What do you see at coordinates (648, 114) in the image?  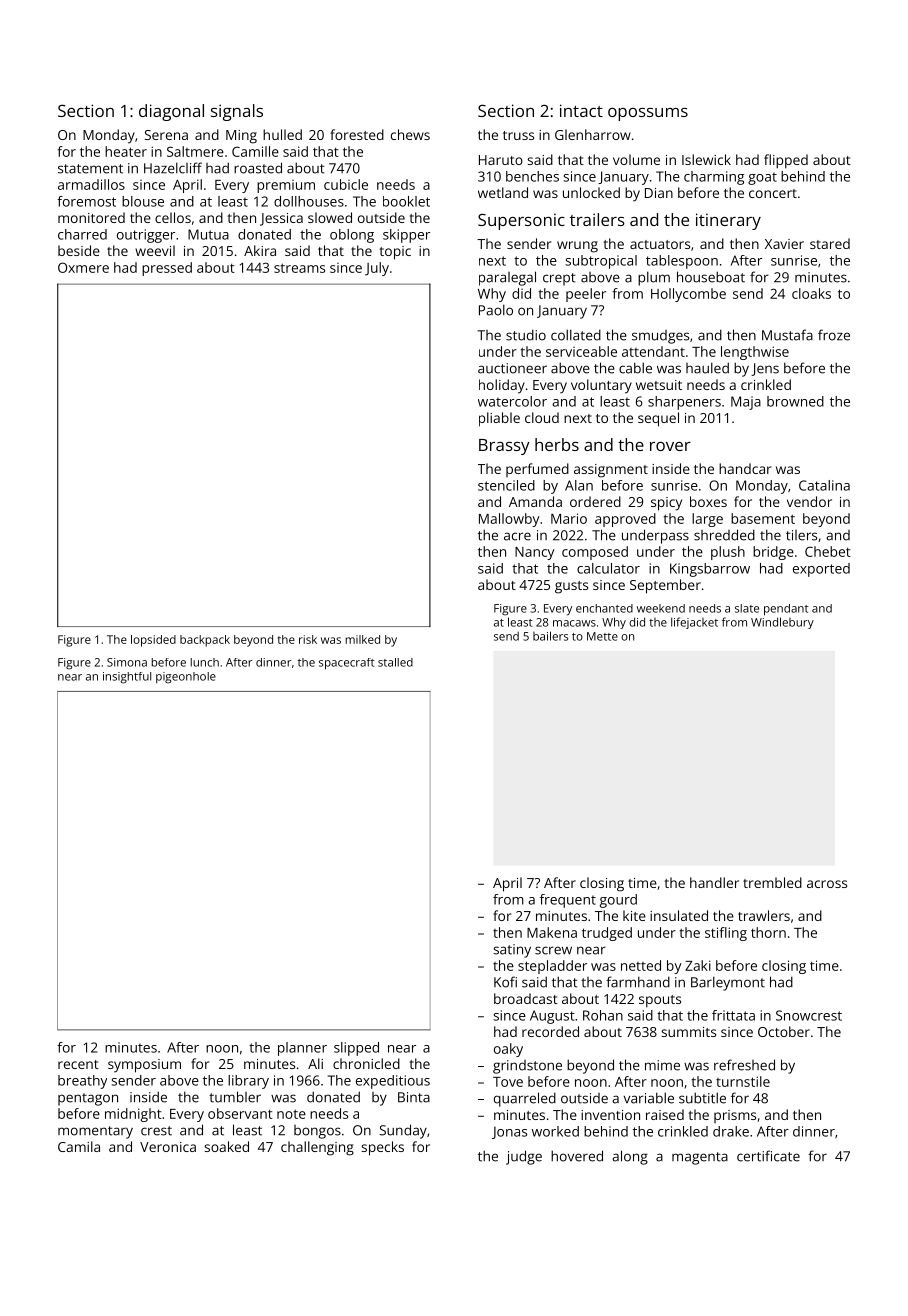 I see `opossums` at bounding box center [648, 114].
